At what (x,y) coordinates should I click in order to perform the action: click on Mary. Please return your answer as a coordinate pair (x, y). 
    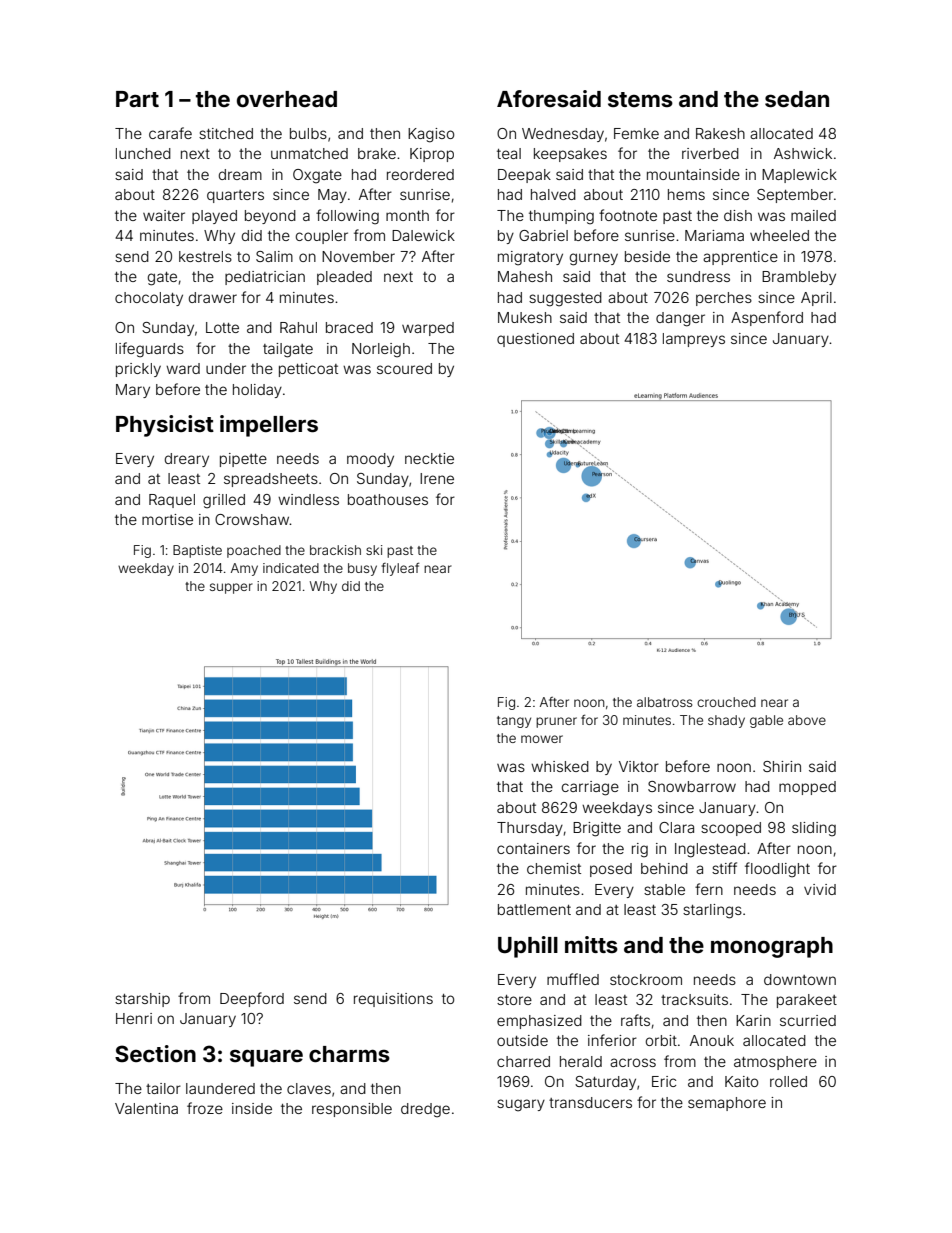
    Looking at the image, I should click on (133, 391).
